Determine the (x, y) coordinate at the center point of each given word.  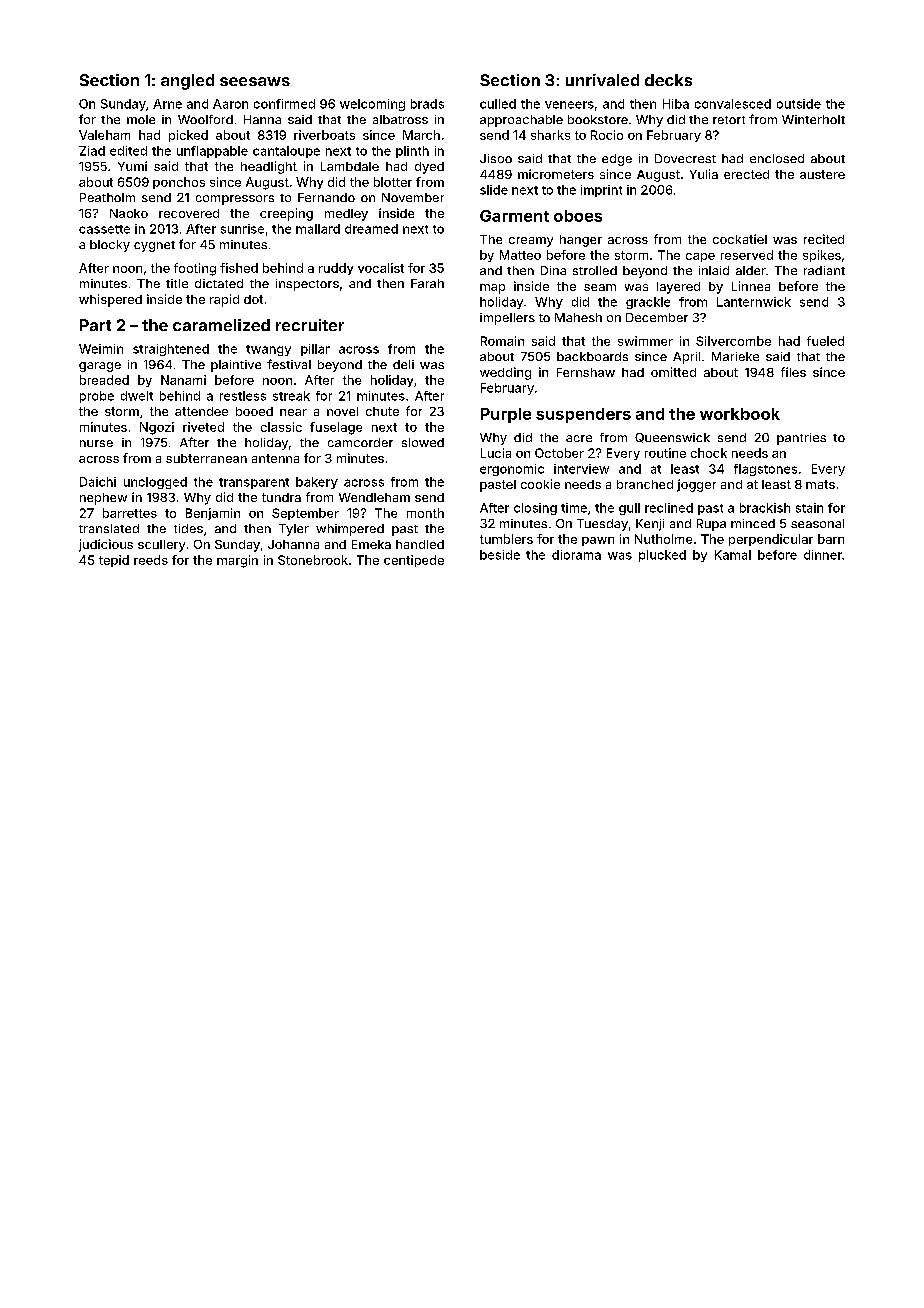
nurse (96, 443)
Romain (502, 341)
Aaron (230, 104)
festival (289, 364)
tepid (114, 561)
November (413, 197)
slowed (423, 442)
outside (799, 104)
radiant (824, 270)
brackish (765, 508)
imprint (601, 191)
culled (498, 104)
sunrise (242, 229)
